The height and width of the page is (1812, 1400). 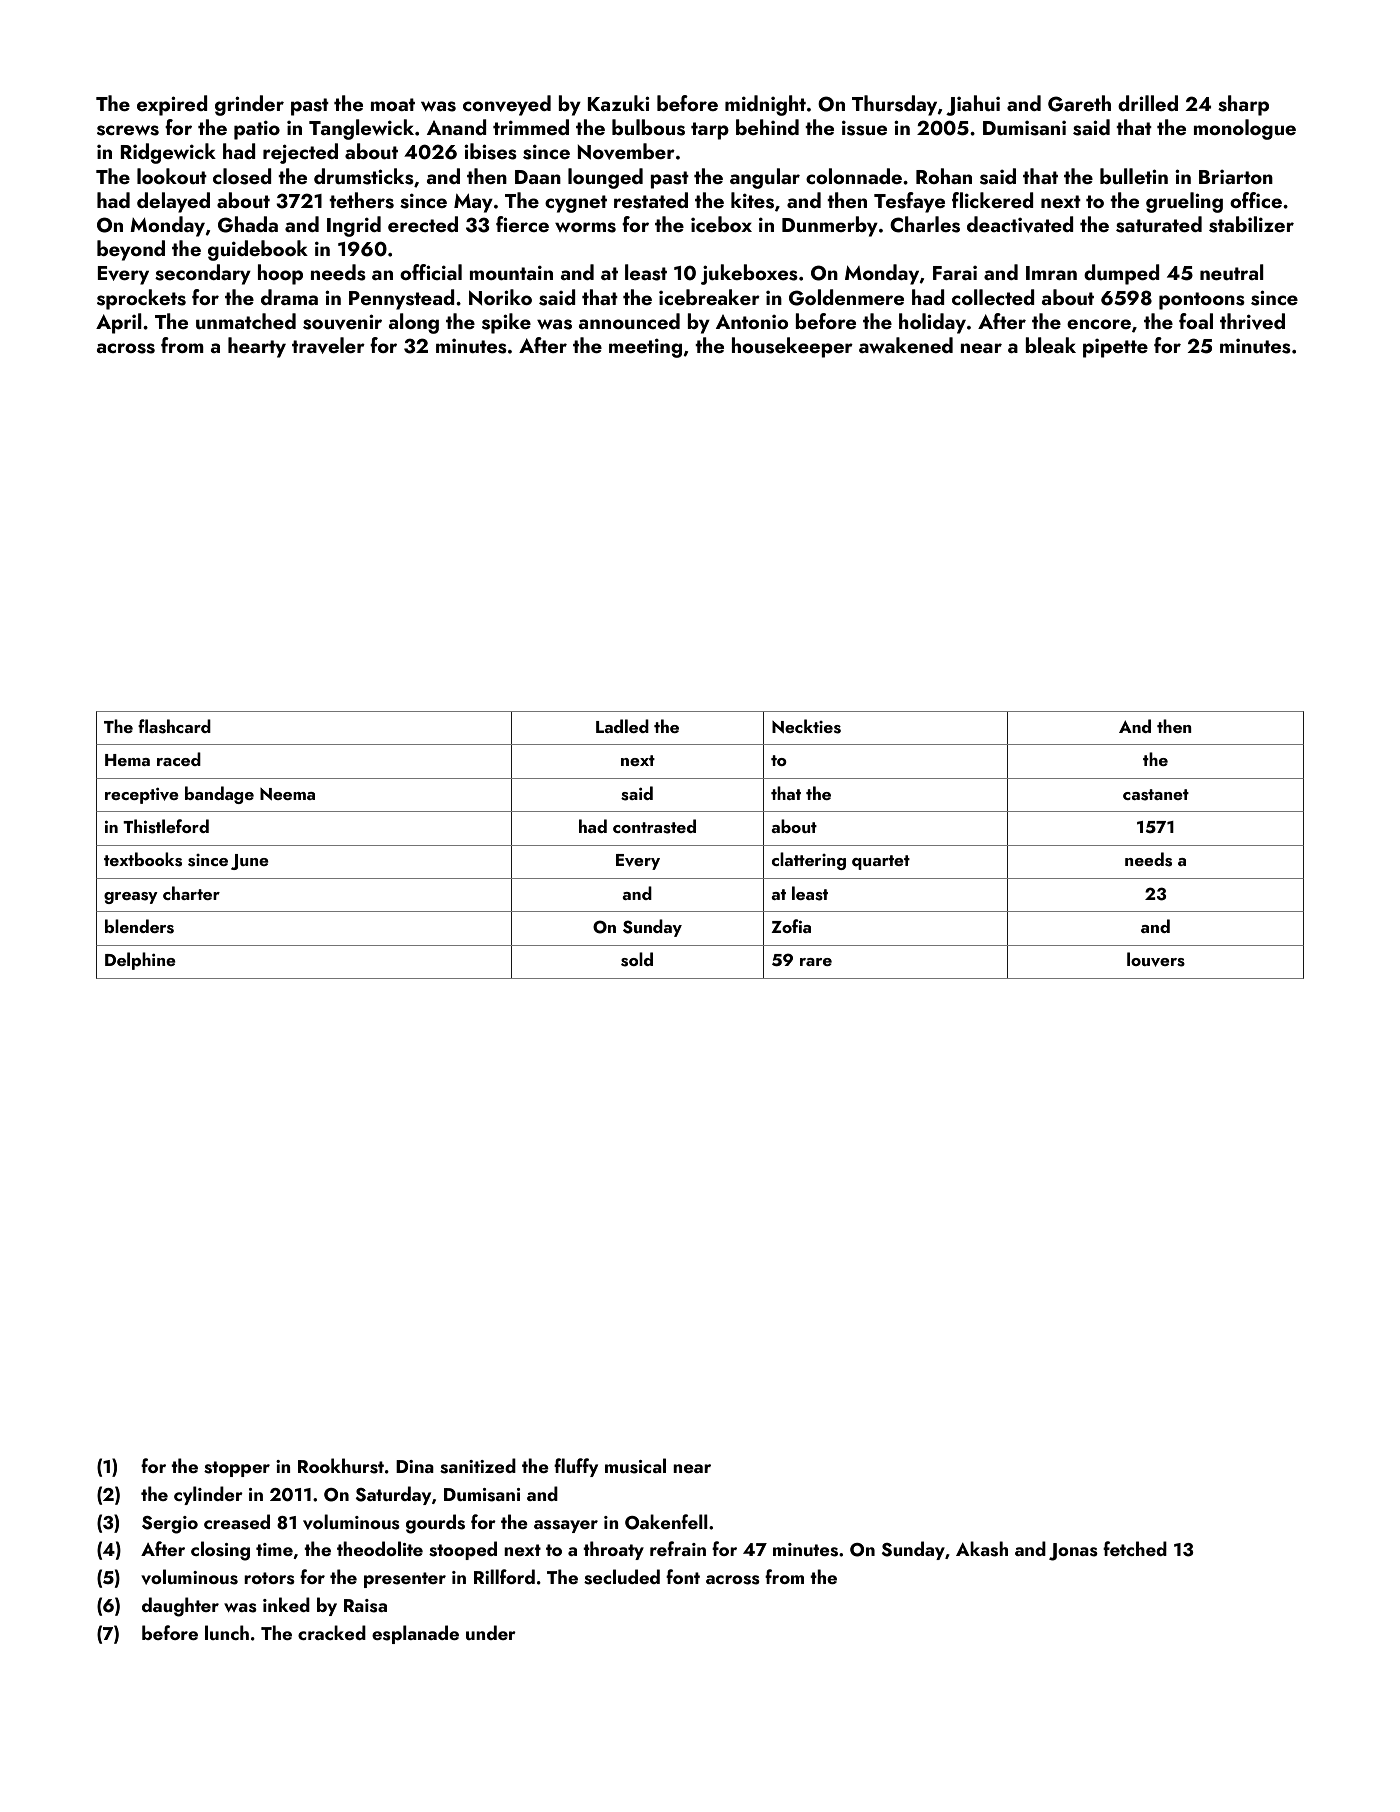 What do you see at coordinates (846, 297) in the page?
I see `Goldenmere` at bounding box center [846, 297].
